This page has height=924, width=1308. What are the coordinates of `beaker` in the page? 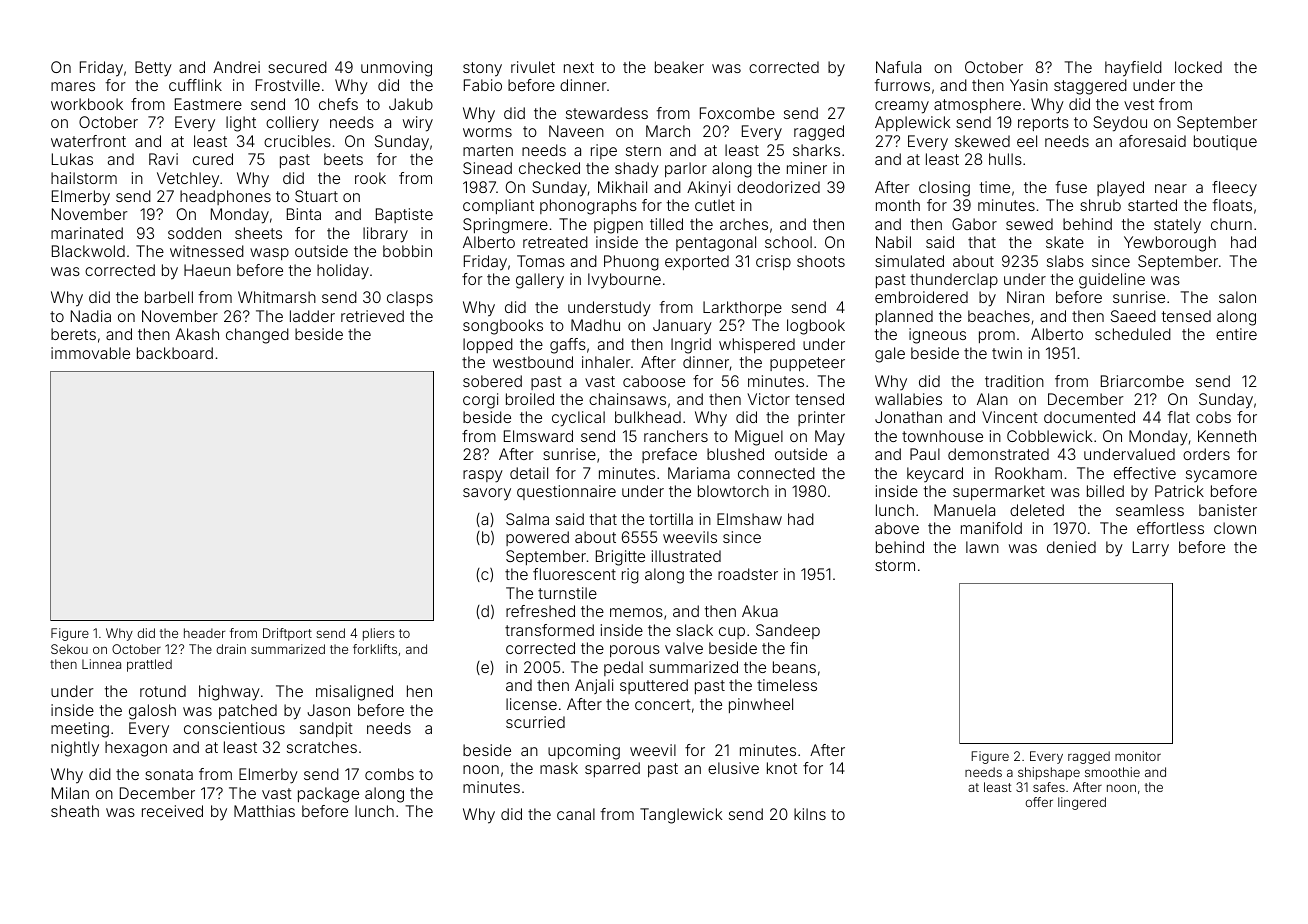 It's located at (679, 67).
